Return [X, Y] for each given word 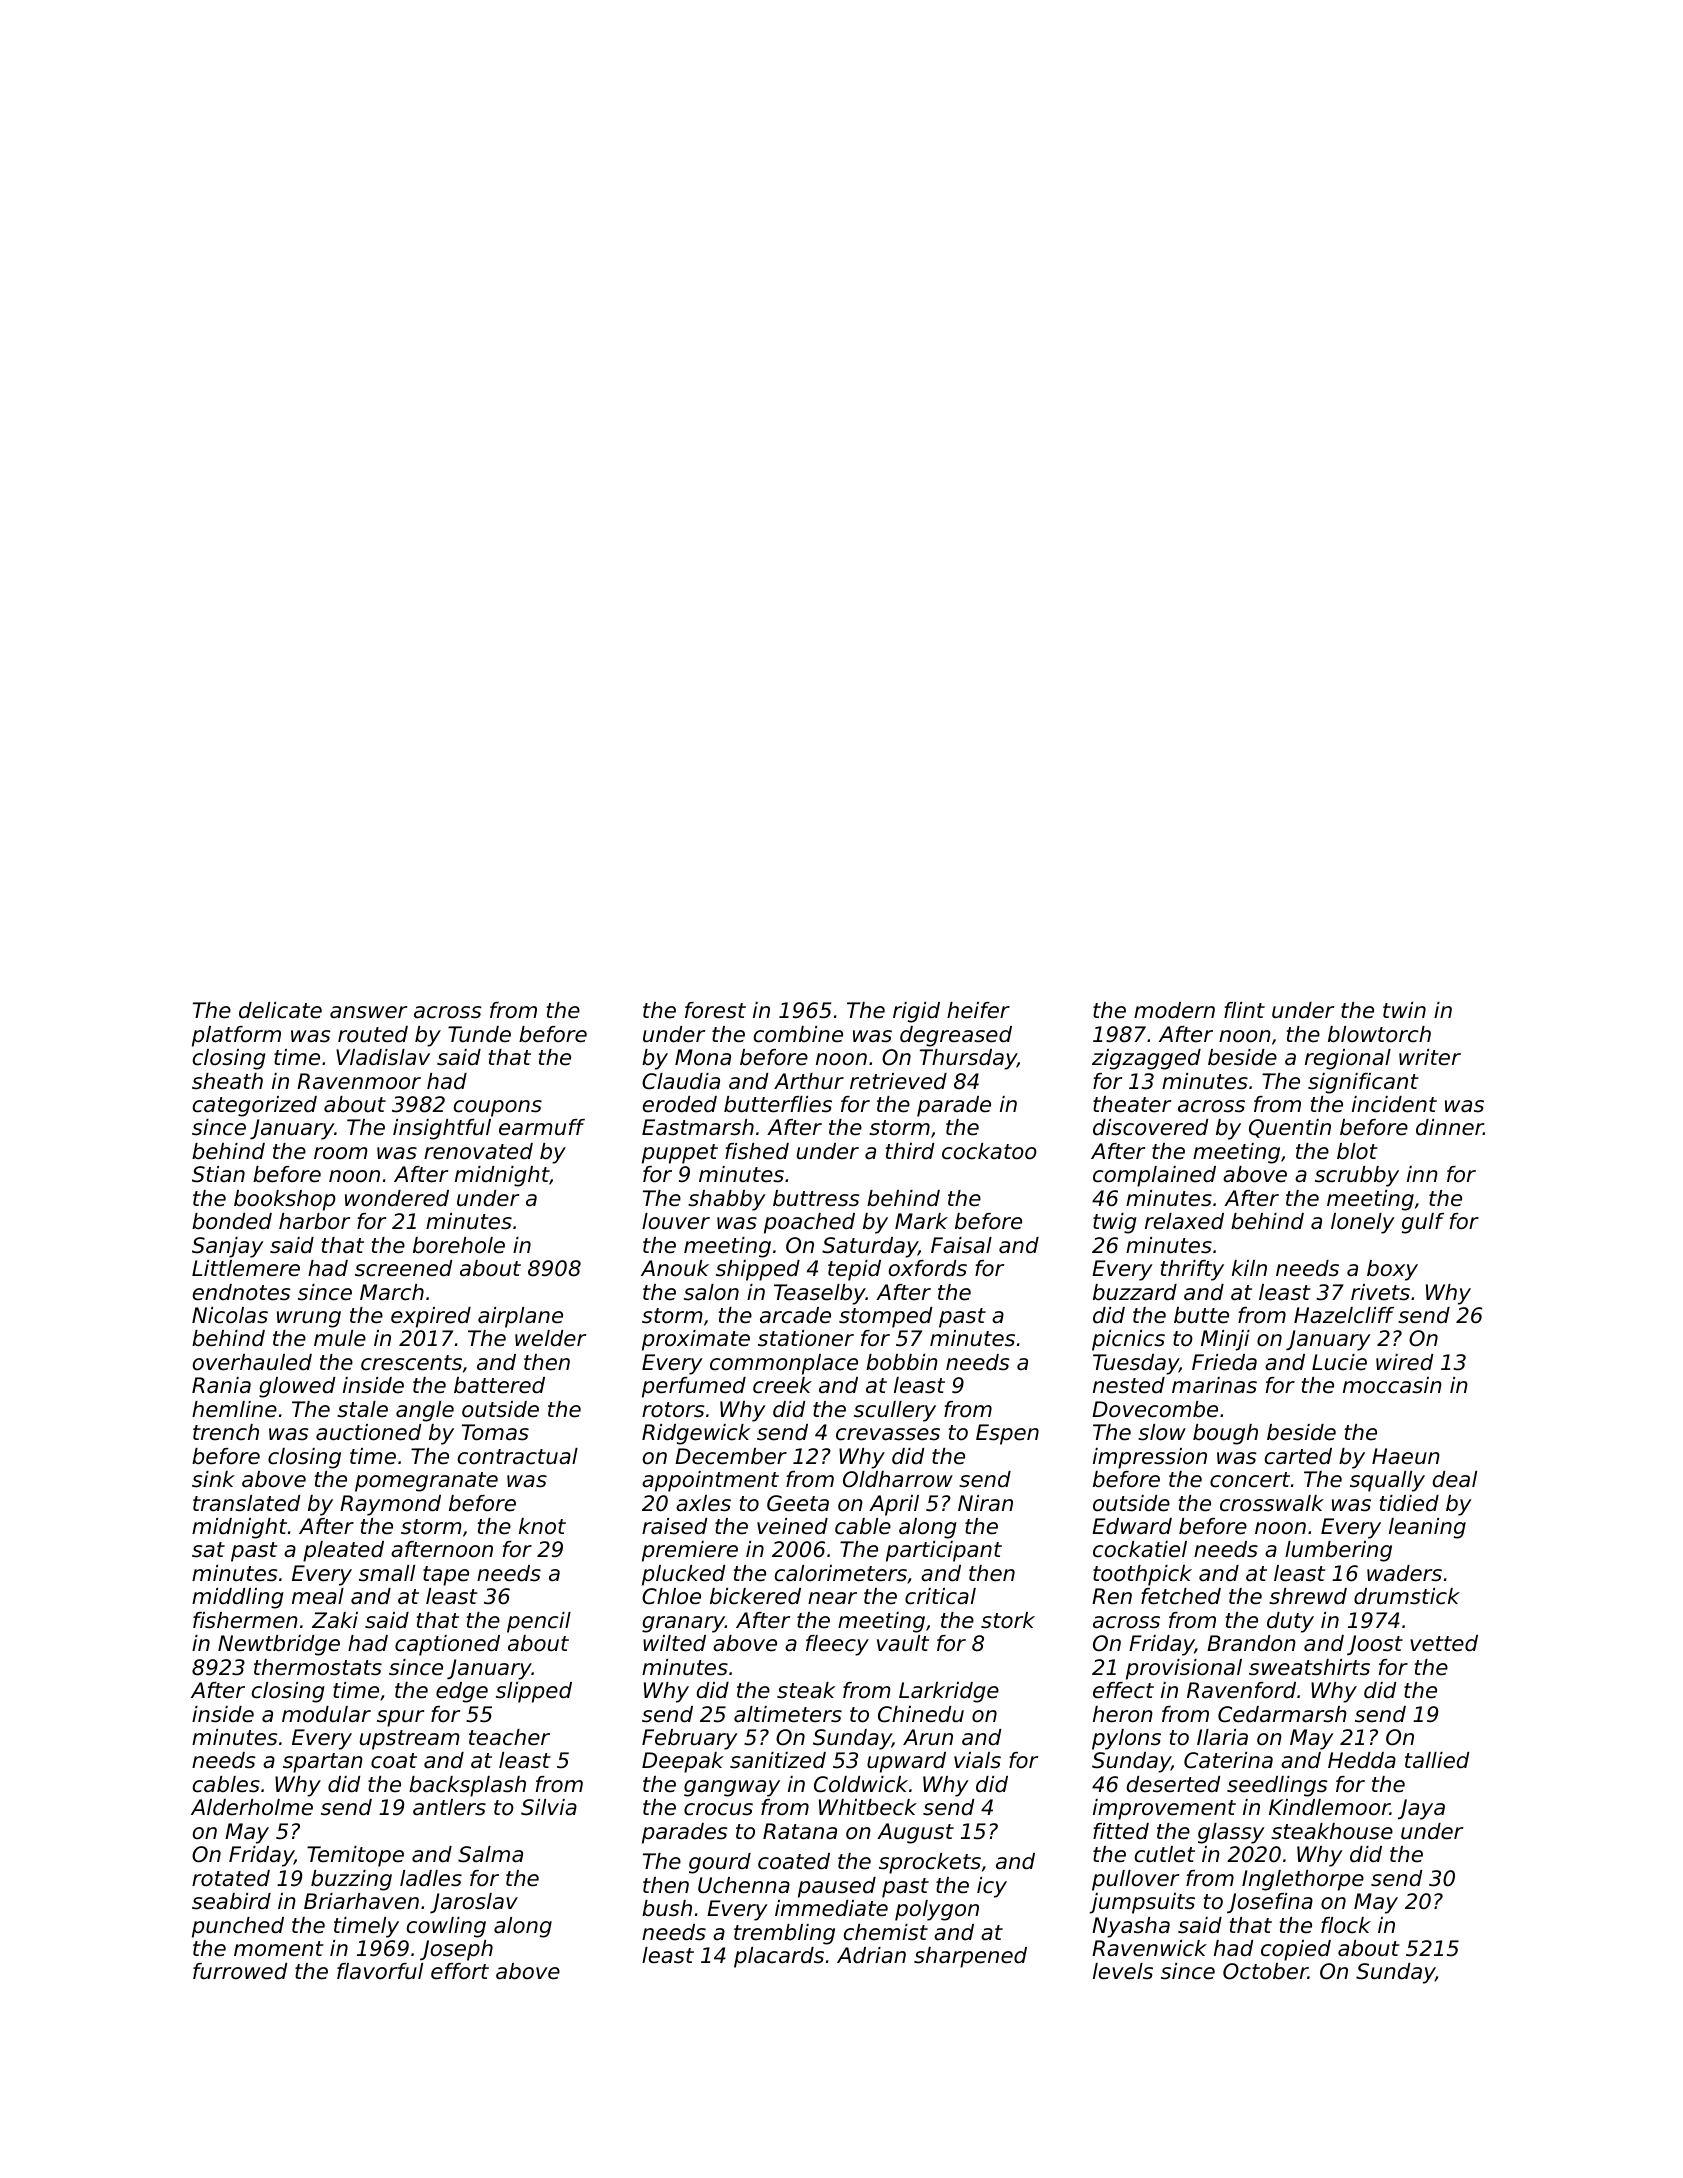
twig [1115, 1223]
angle [425, 1411]
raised [674, 1526]
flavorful [380, 1971]
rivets [1380, 1292]
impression [1150, 1458]
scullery [895, 1411]
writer [1430, 1057]
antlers [449, 1807]
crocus [718, 1809]
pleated [343, 1551]
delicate [280, 1010]
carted [1298, 1456]
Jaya [1421, 1809]
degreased [956, 1036]
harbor [314, 1221]
